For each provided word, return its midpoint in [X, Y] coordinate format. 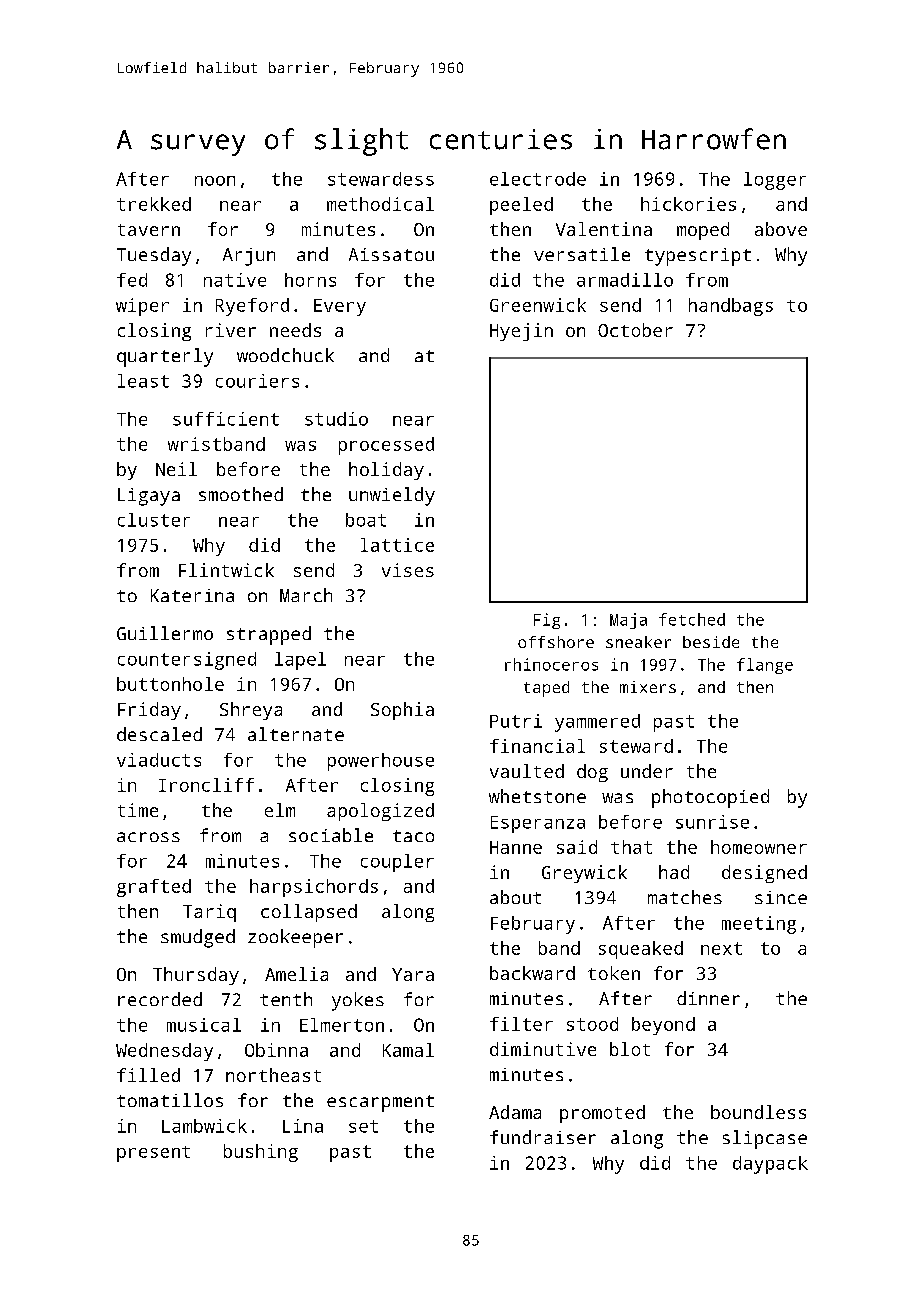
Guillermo [165, 633]
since [781, 897]
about [515, 897]
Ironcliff [206, 785]
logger [775, 181]
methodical [380, 204]
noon [215, 181]
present [153, 1154]
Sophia [402, 711]
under [647, 771]
